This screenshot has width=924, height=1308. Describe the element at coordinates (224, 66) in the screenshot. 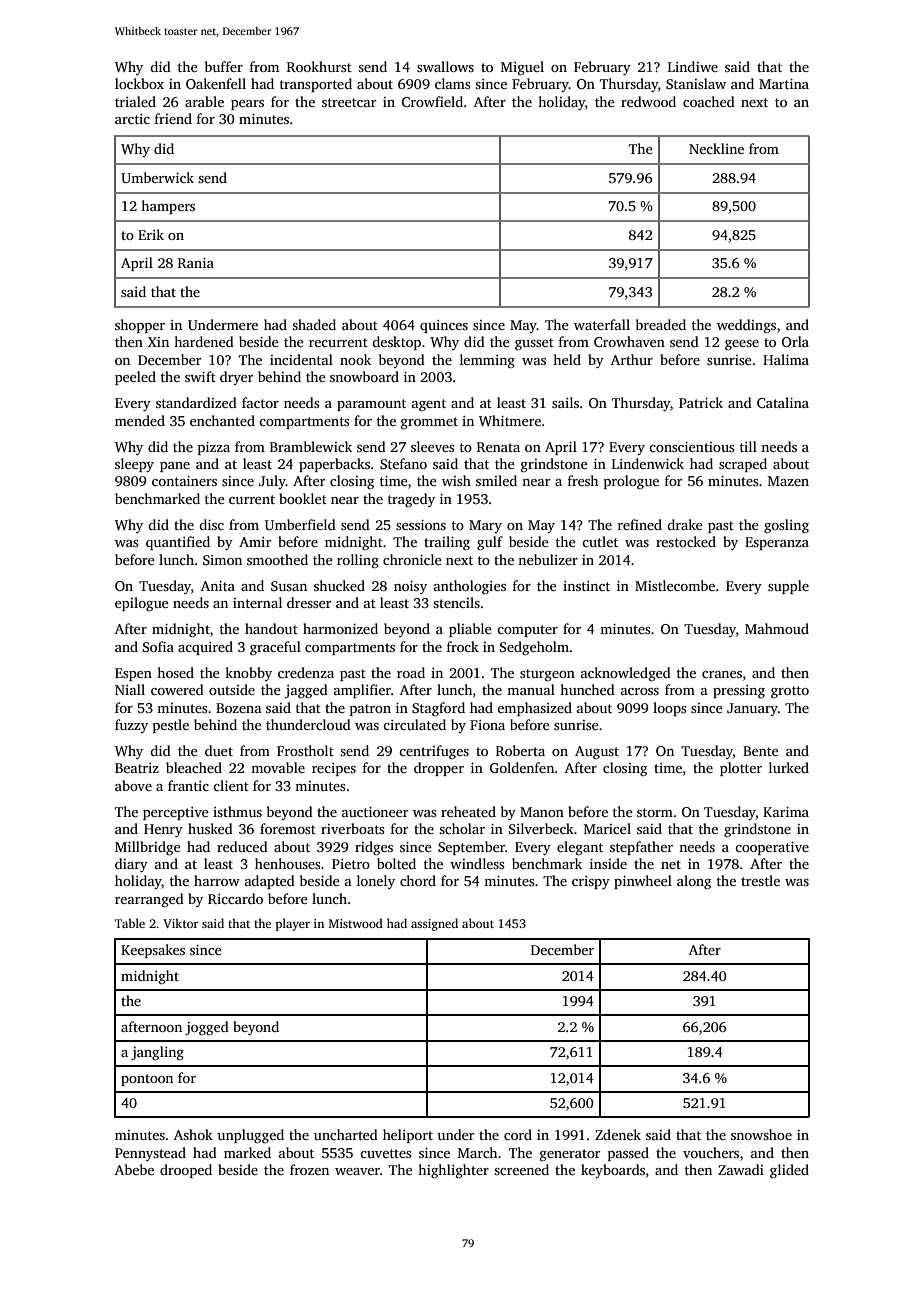

I see `buffer` at that location.
